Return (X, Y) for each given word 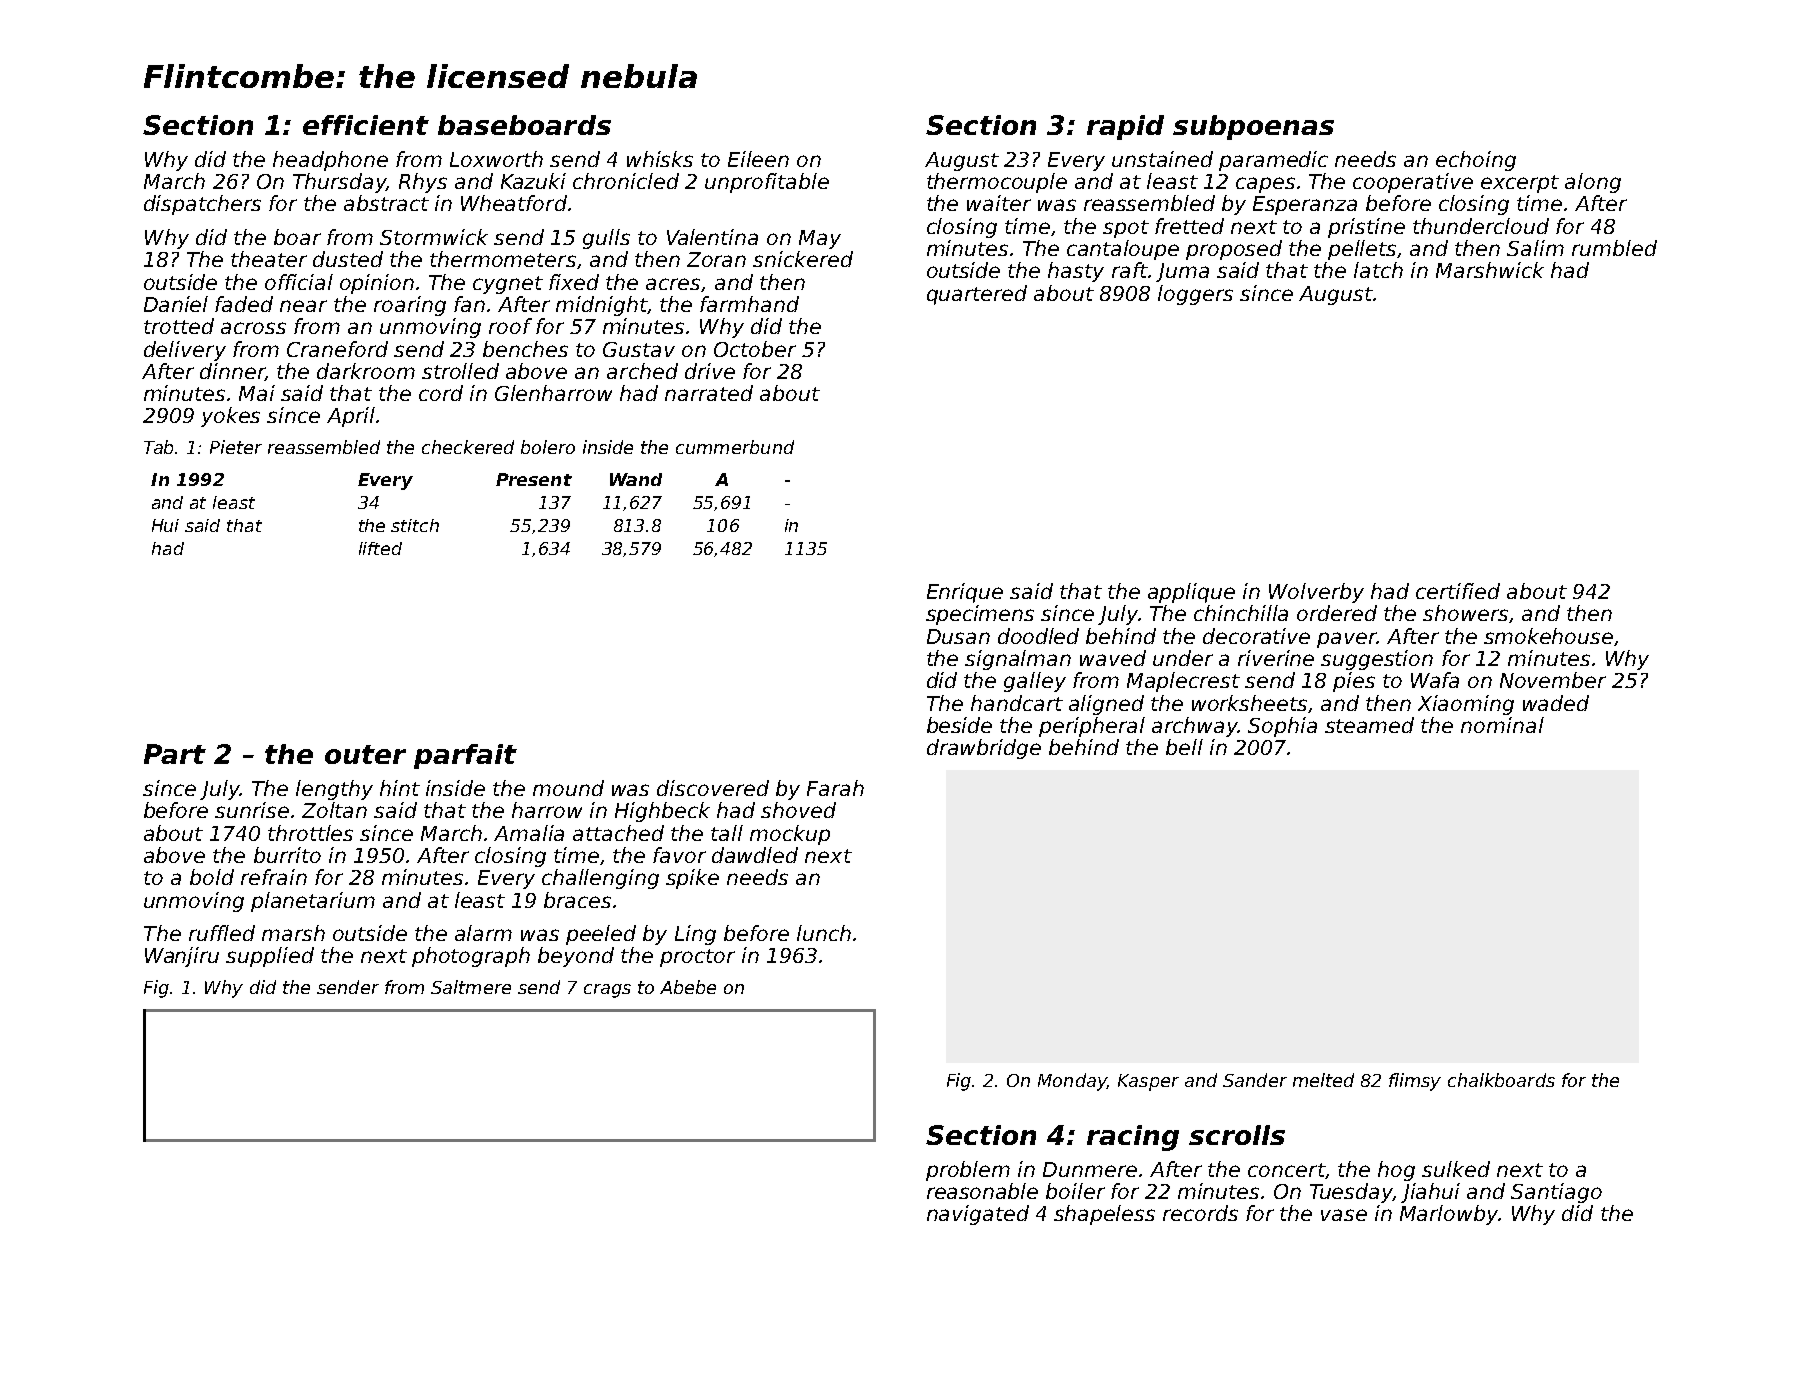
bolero (548, 447)
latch (1378, 270)
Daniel (176, 304)
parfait (465, 756)
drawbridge (984, 749)
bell (1184, 747)
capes (1265, 185)
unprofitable (767, 183)
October (755, 349)
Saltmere (471, 987)
